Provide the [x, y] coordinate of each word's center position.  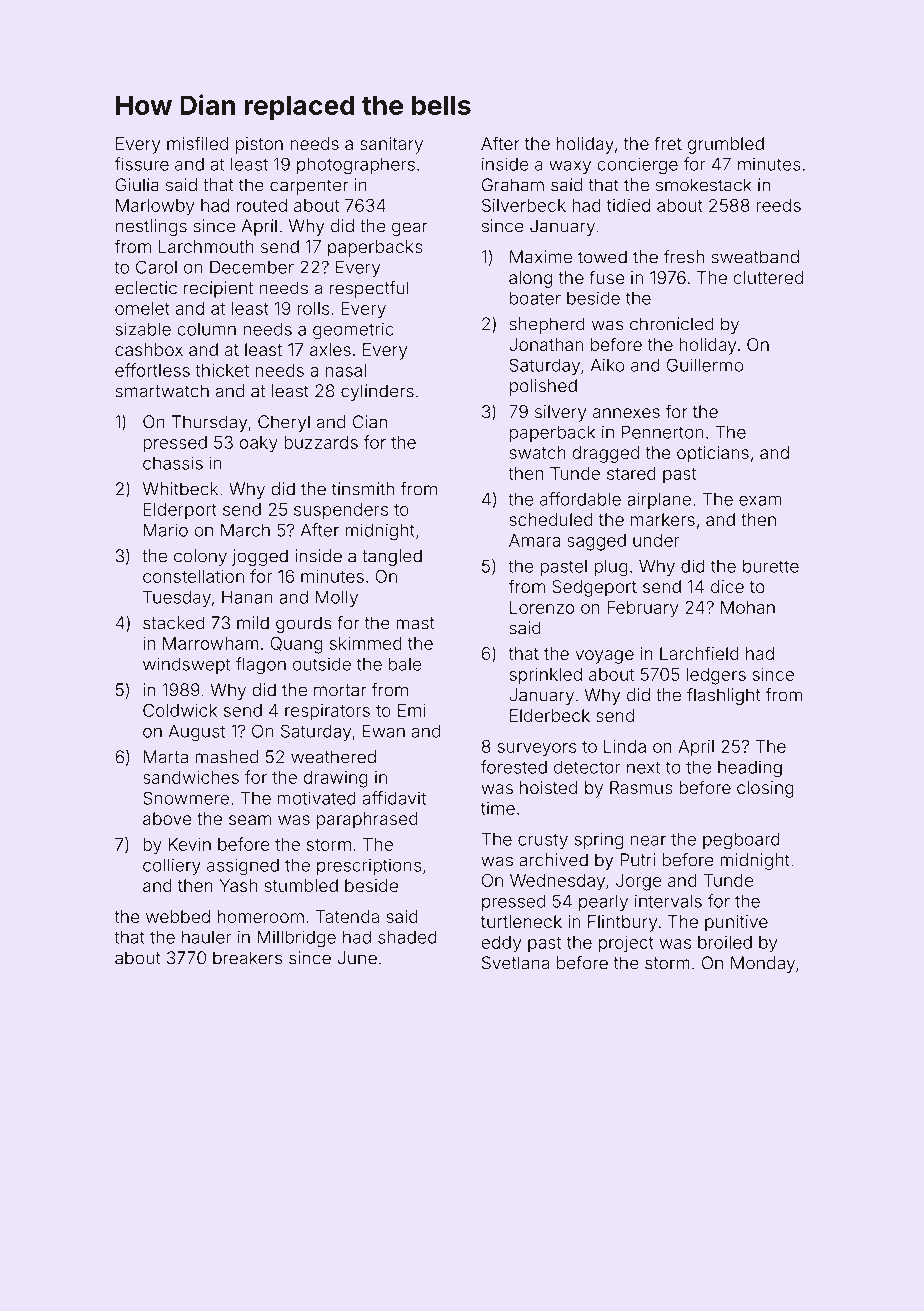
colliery [172, 866]
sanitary [391, 145]
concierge [637, 166]
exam [760, 500]
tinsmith [363, 489]
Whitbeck [180, 489]
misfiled [197, 143]
